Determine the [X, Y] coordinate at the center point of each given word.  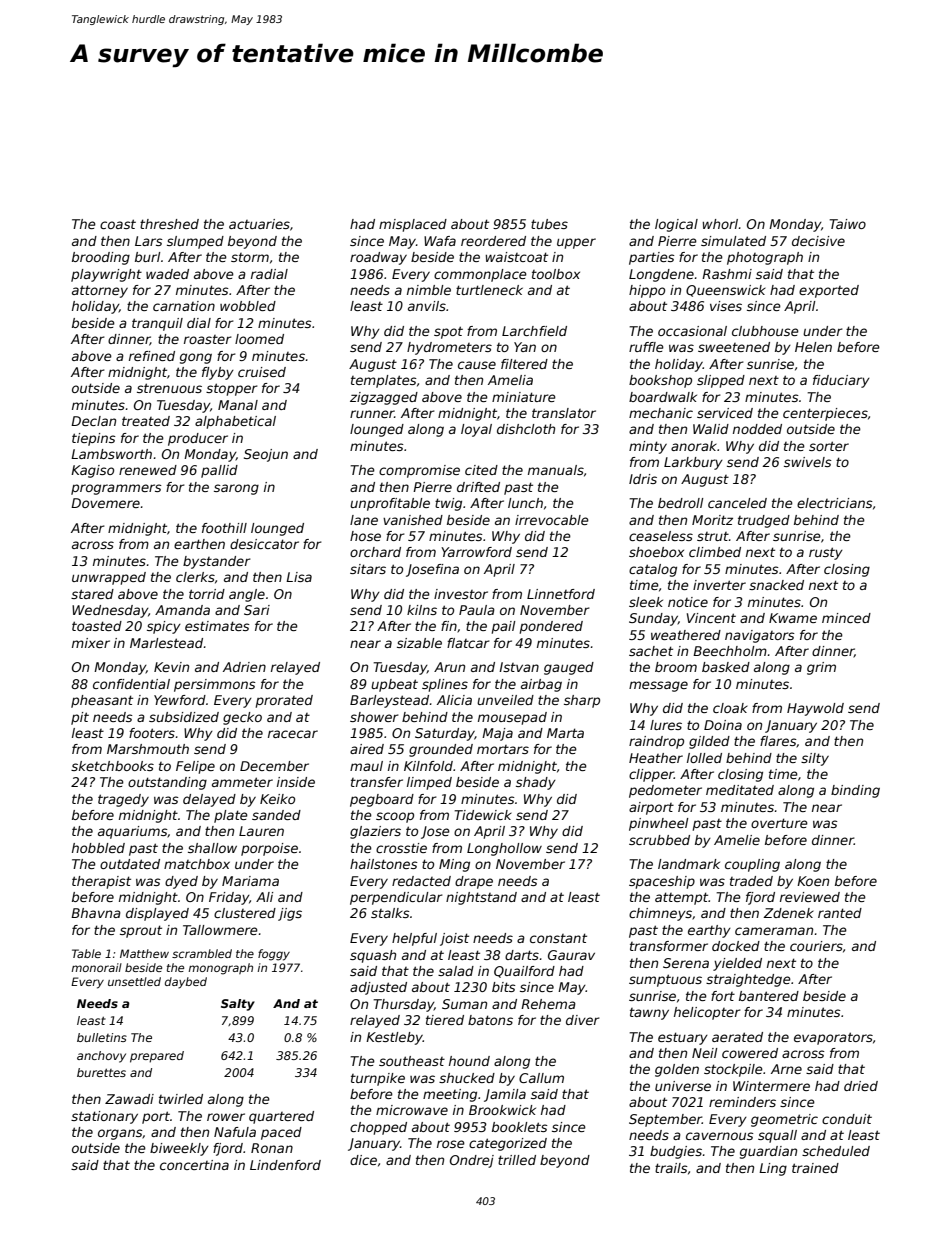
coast [118, 224]
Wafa [440, 241]
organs [120, 1134]
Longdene [661, 275]
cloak [730, 708]
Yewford [180, 700]
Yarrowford [476, 552]
